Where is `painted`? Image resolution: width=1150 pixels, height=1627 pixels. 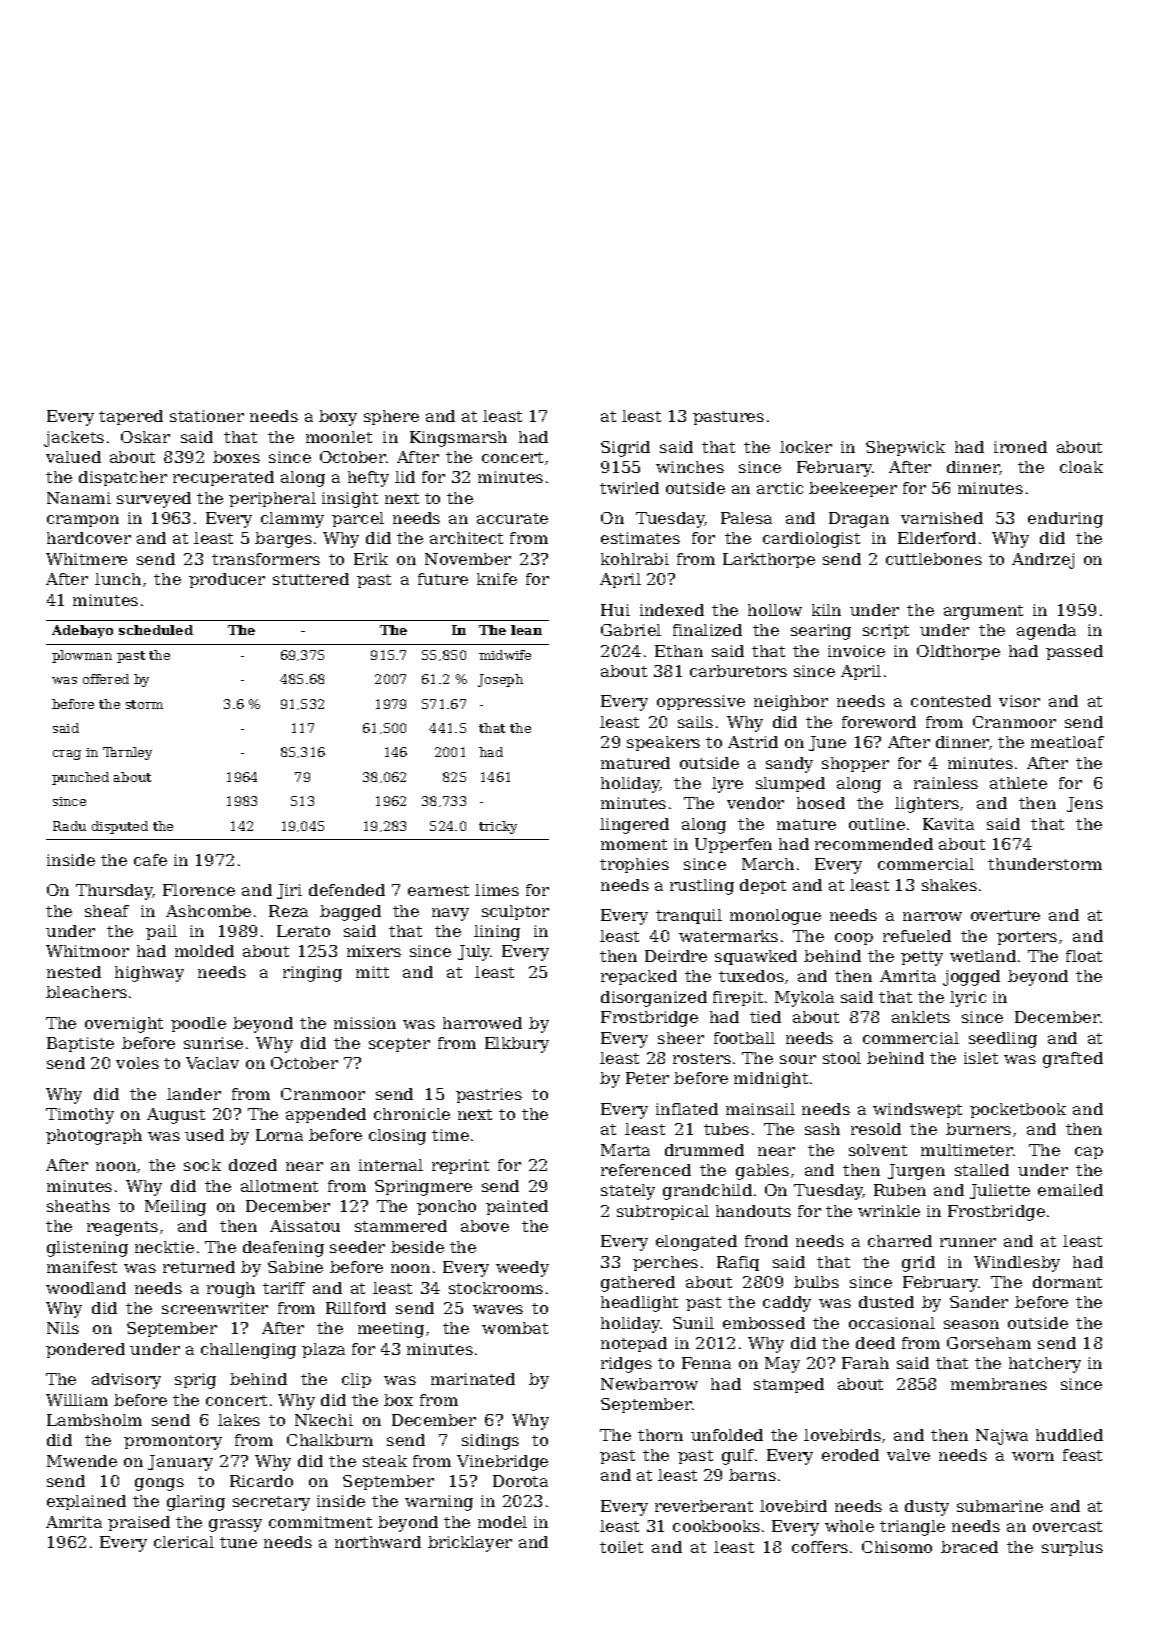
painted is located at coordinates (517, 1207).
